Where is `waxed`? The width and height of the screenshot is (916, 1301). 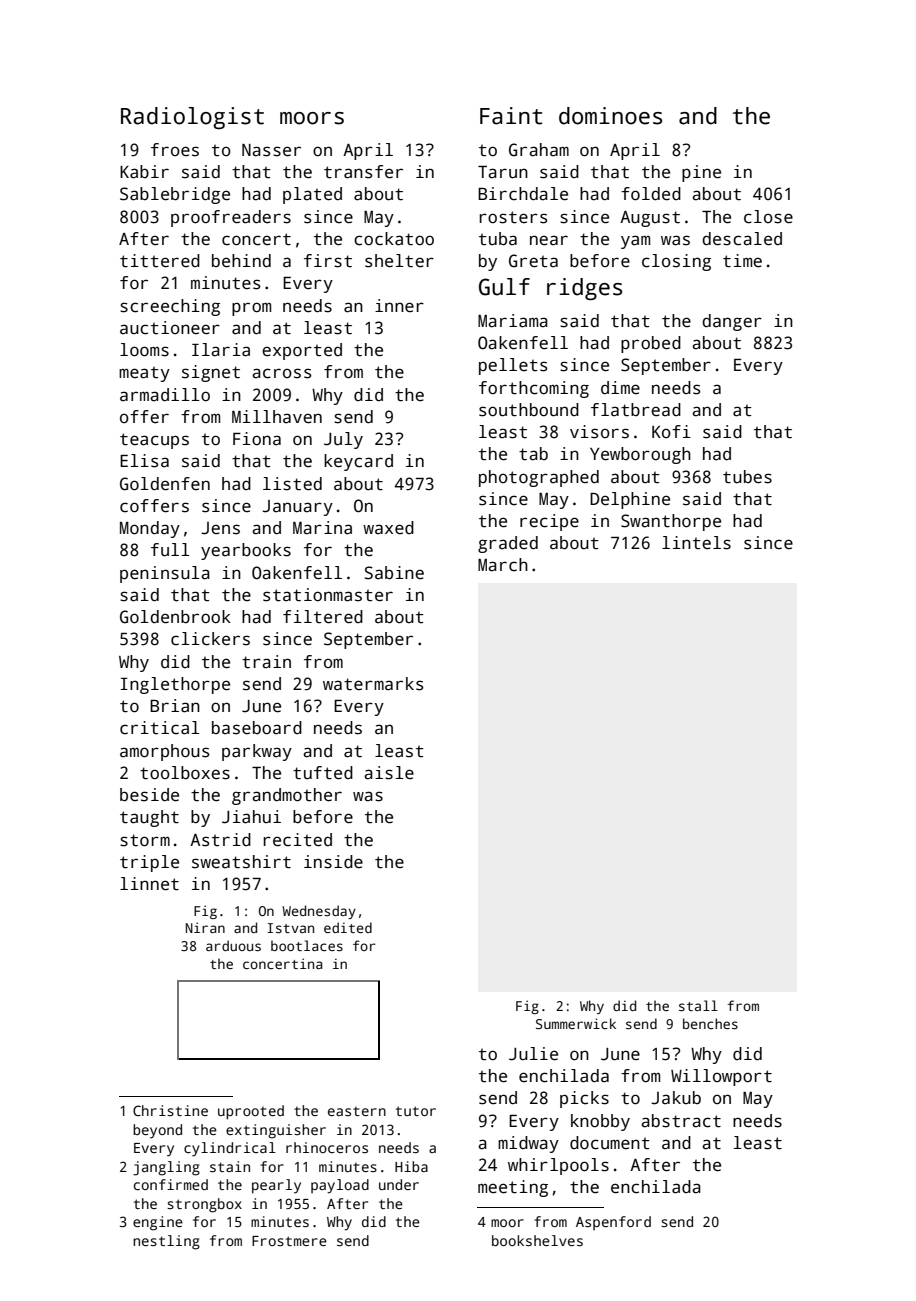
waxed is located at coordinates (388, 528).
